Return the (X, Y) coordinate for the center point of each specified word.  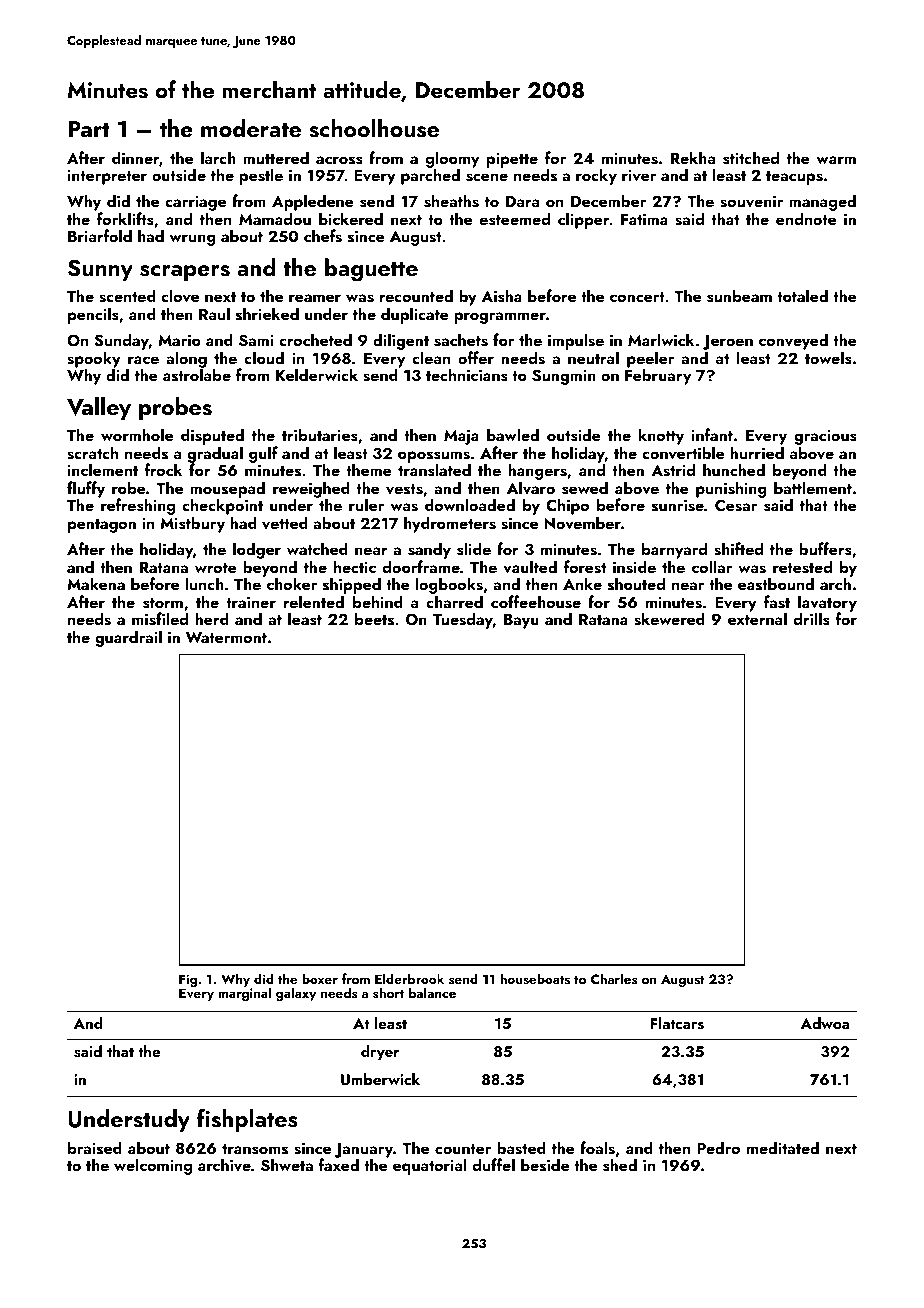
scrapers (185, 273)
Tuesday (463, 620)
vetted (285, 523)
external (757, 618)
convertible (683, 453)
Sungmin (564, 377)
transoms (255, 1149)
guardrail (128, 638)
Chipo (567, 506)
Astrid (673, 470)
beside (545, 1165)
